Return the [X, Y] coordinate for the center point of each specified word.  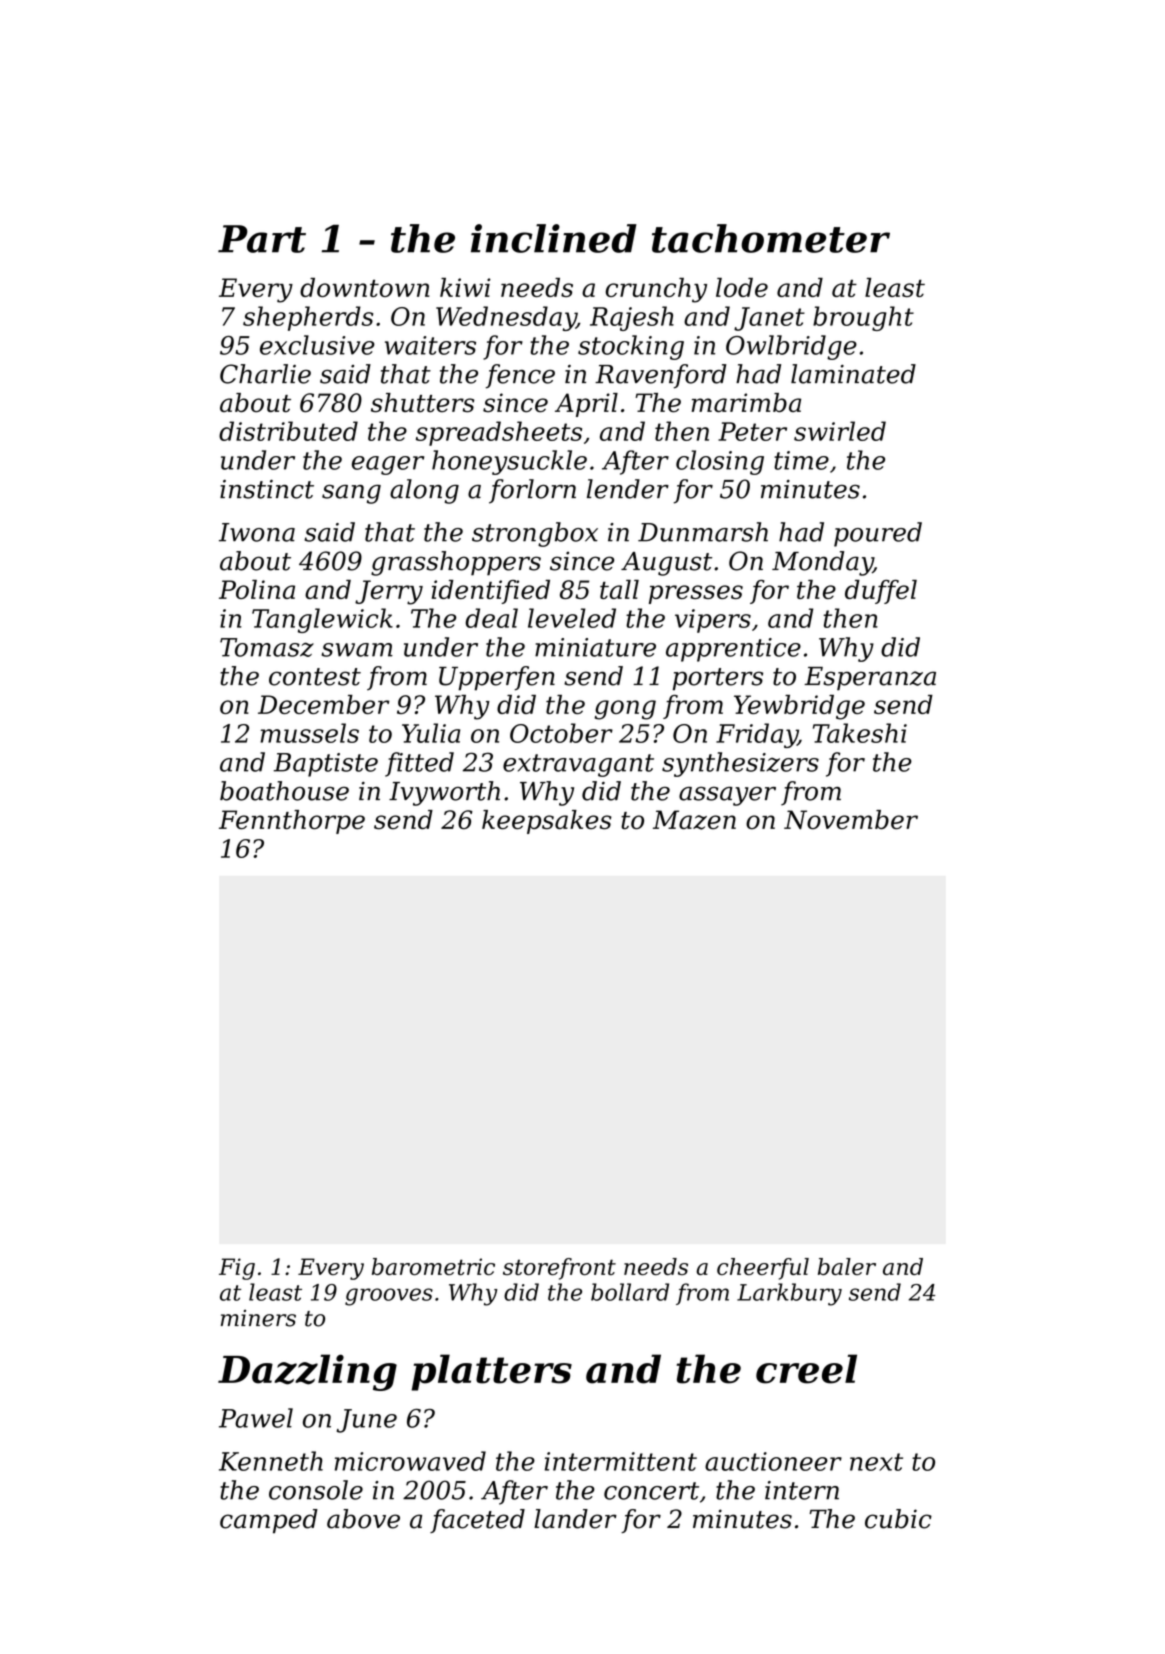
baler [847, 1266]
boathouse [284, 791]
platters [492, 1372]
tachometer [771, 238]
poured [878, 534]
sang [351, 494]
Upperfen [497, 678]
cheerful [763, 1269]
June [366, 1421]
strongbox [535, 534]
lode [742, 287]
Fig [237, 1269]
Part [262, 239]
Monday [822, 563]
